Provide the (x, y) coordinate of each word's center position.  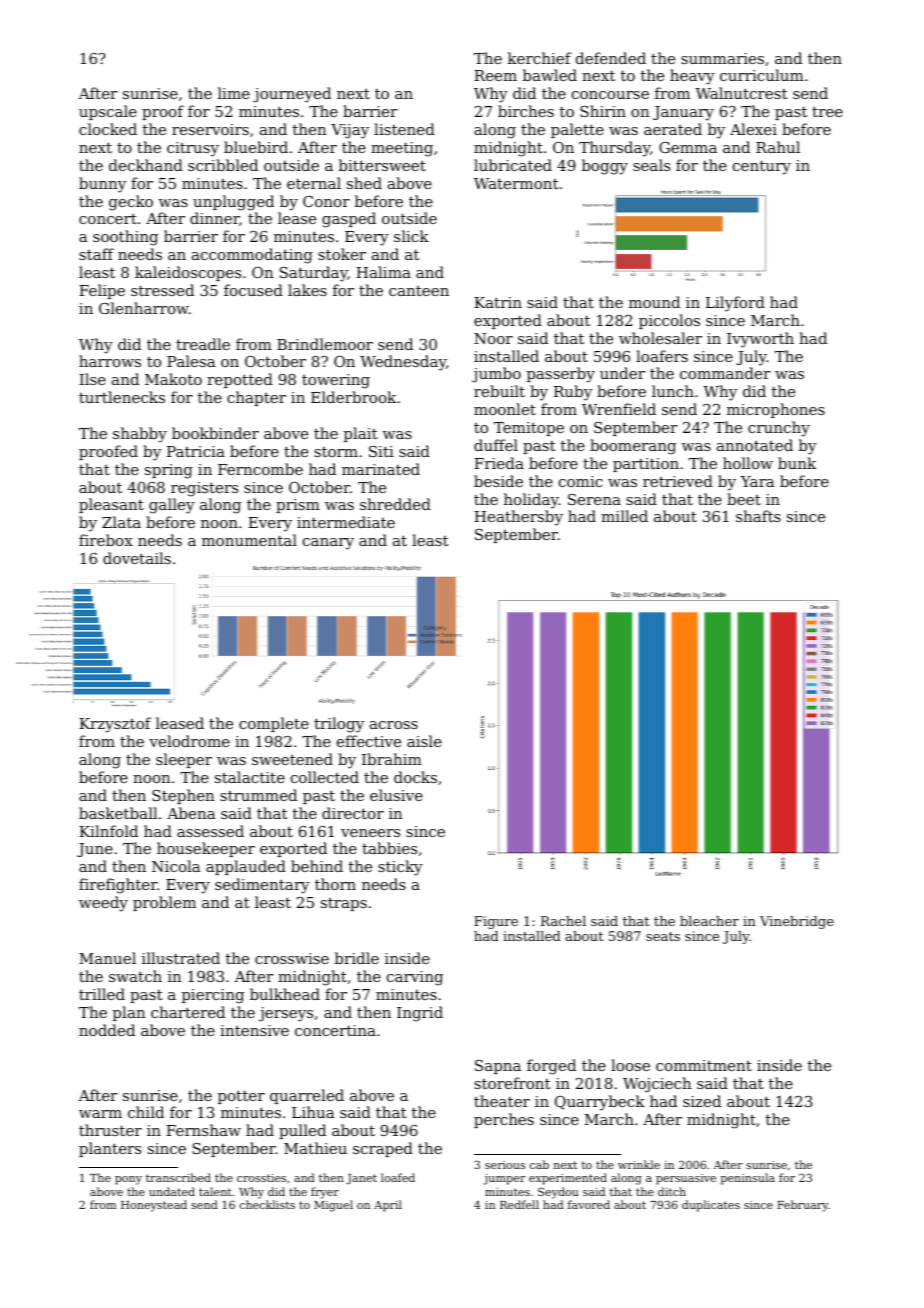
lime (234, 93)
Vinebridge (797, 922)
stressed (162, 290)
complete (274, 724)
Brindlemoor (325, 344)
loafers (662, 356)
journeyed (292, 95)
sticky (400, 868)
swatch (135, 976)
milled (624, 516)
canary (328, 544)
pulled (302, 1131)
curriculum (762, 75)
